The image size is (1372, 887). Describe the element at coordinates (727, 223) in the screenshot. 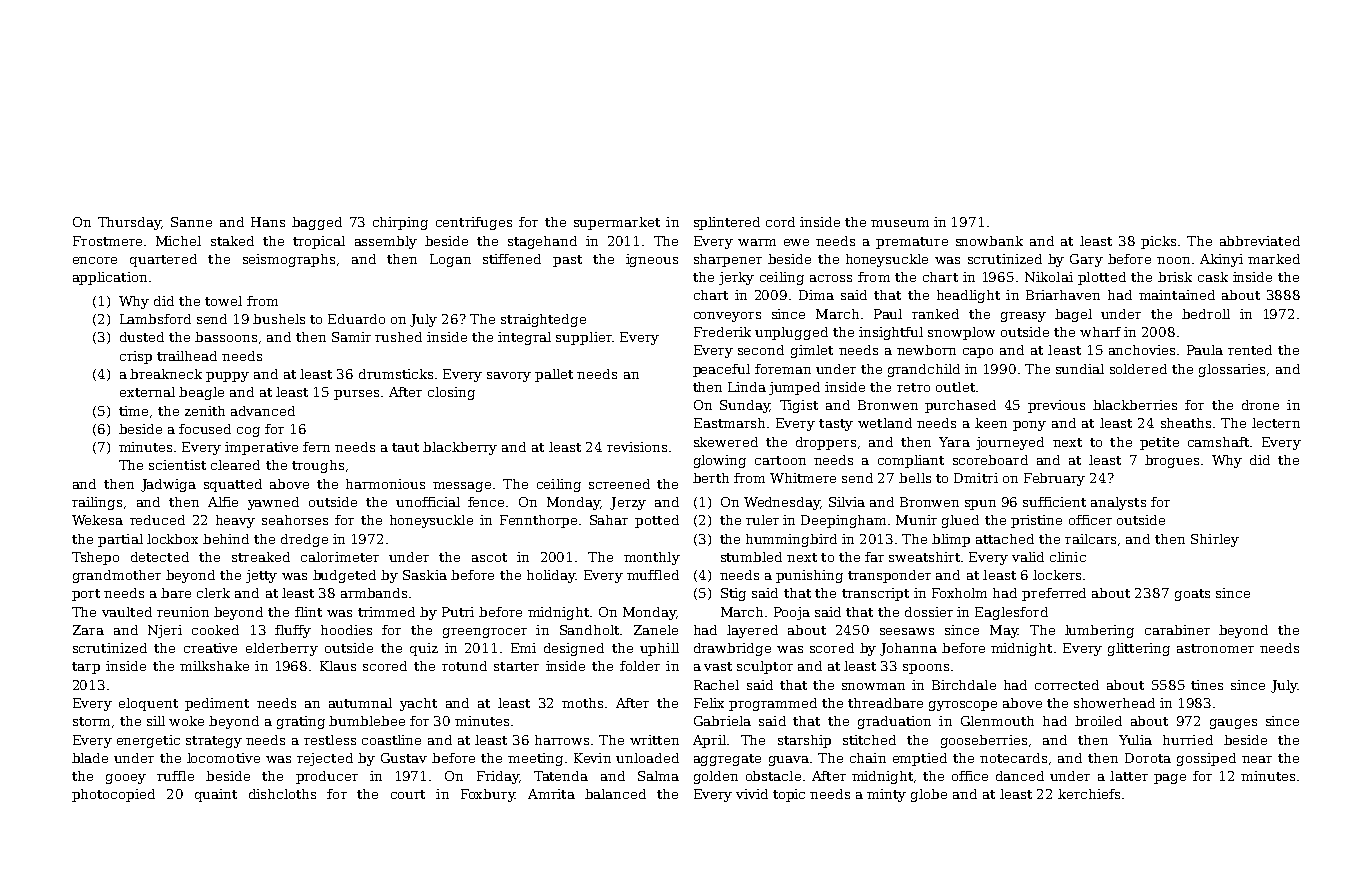

I see `splintered` at that location.
